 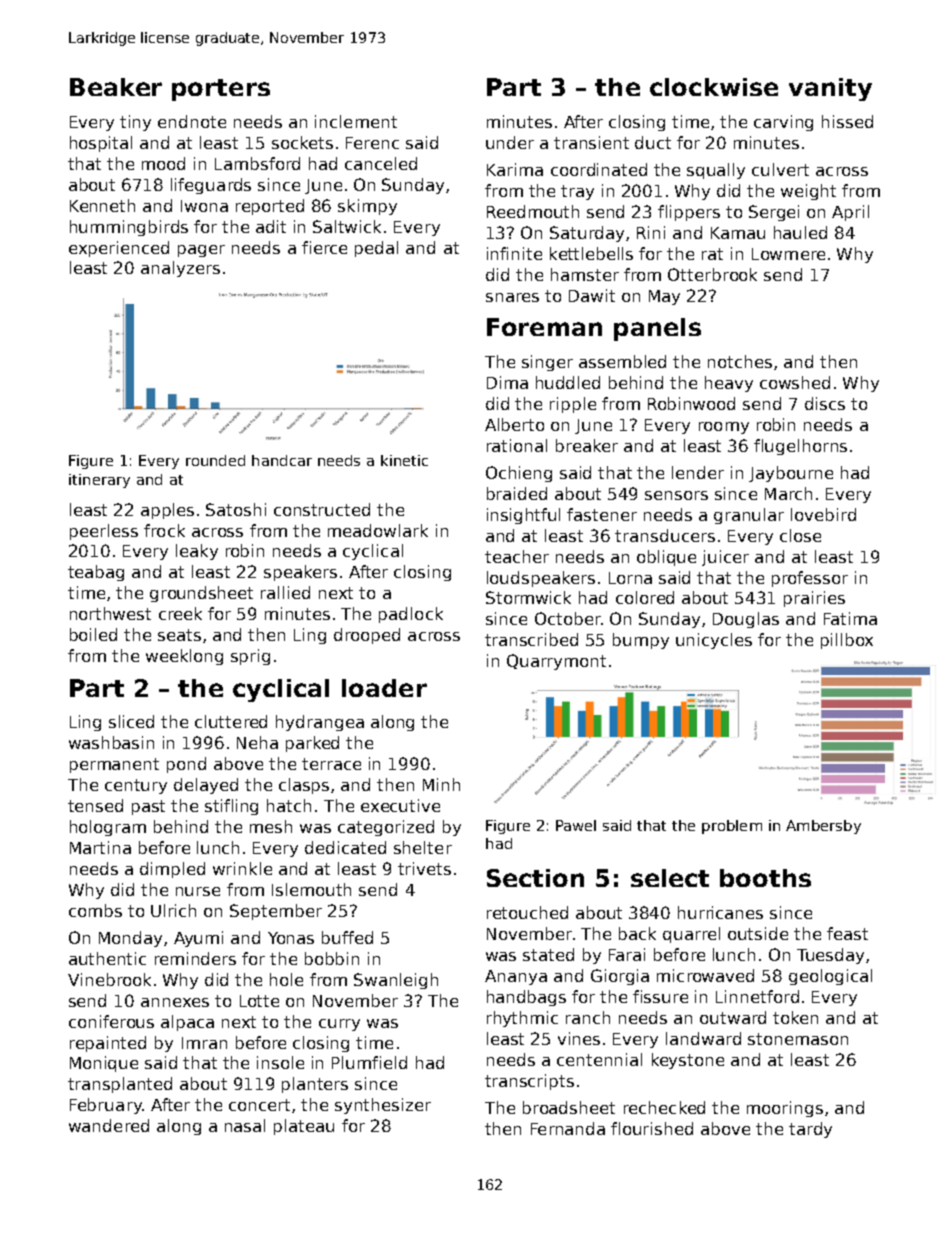 What do you see at coordinates (592, 295) in the screenshot?
I see `Dawit` at bounding box center [592, 295].
